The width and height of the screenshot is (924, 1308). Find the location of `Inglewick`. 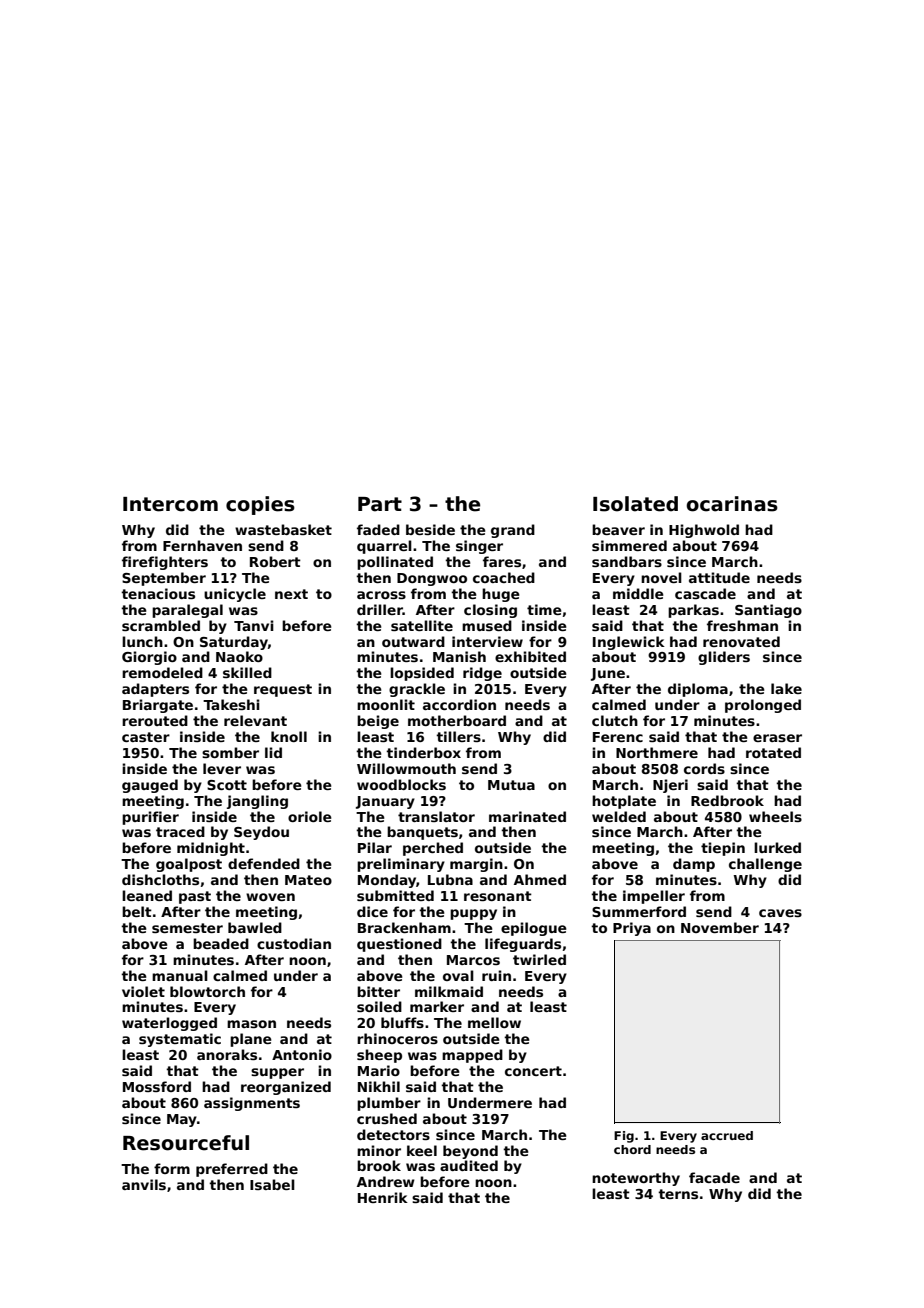

Inglewick is located at coordinates (629, 643).
